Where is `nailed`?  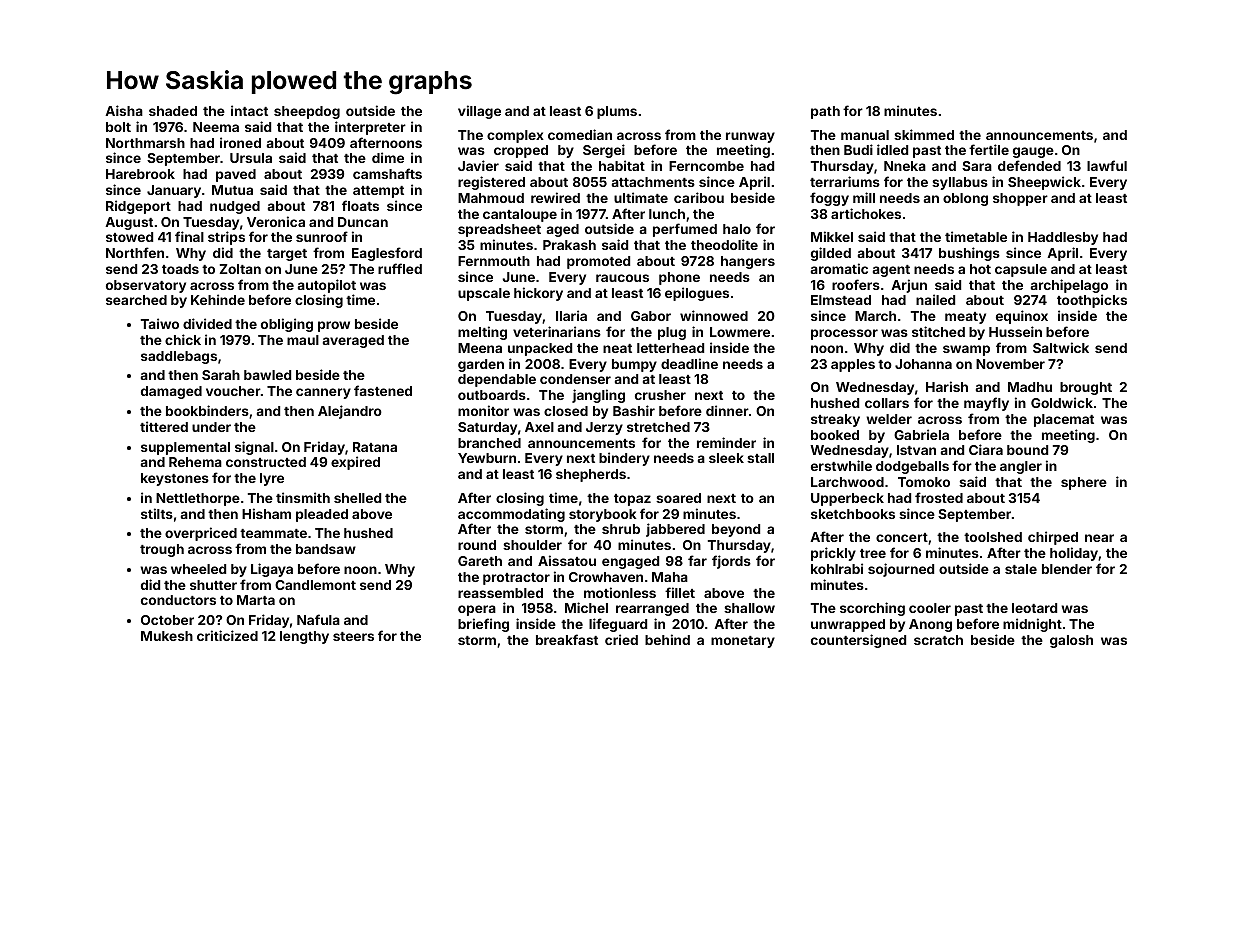 nailed is located at coordinates (935, 299).
